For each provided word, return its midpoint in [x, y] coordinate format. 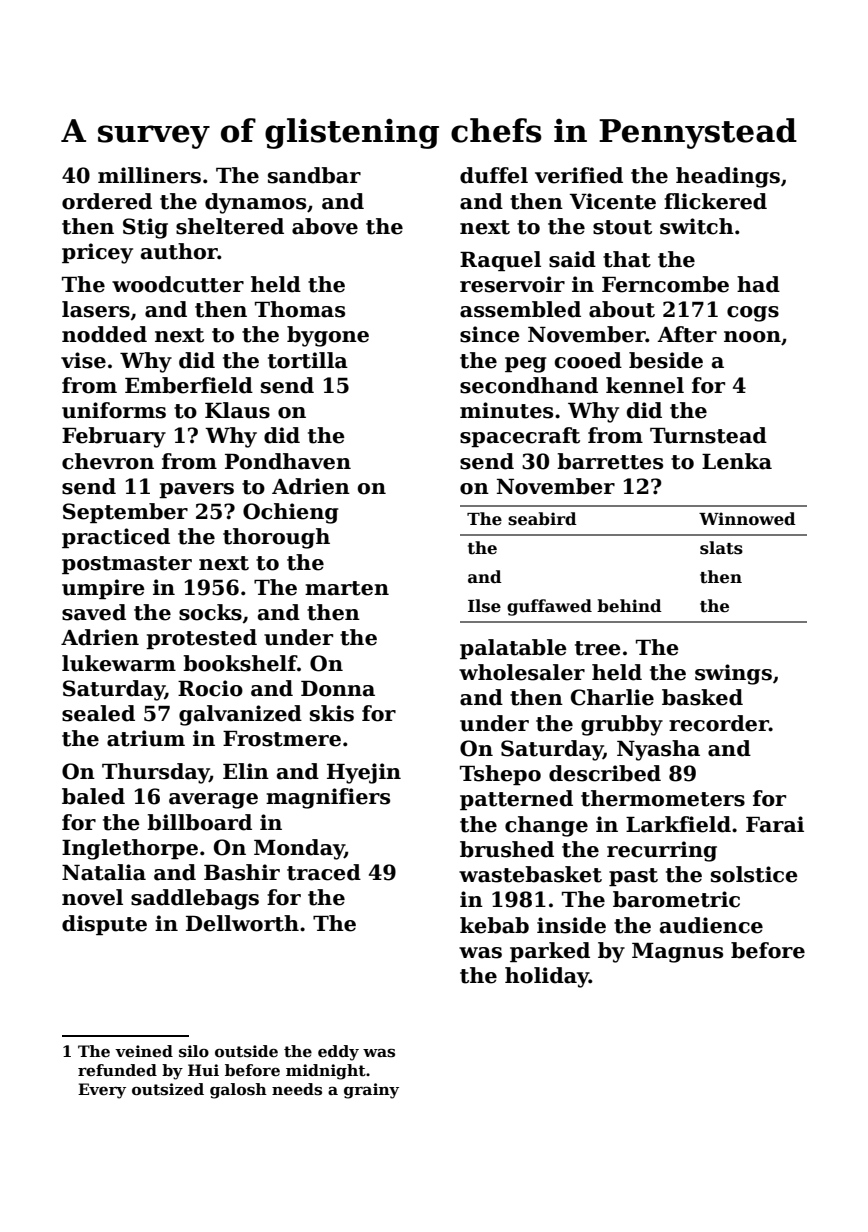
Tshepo [500, 775]
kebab [494, 925]
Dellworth [242, 923]
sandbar [314, 175]
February [114, 437]
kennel [645, 385]
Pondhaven [288, 461]
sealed [98, 713]
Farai [775, 824]
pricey [97, 253]
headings [728, 177]
